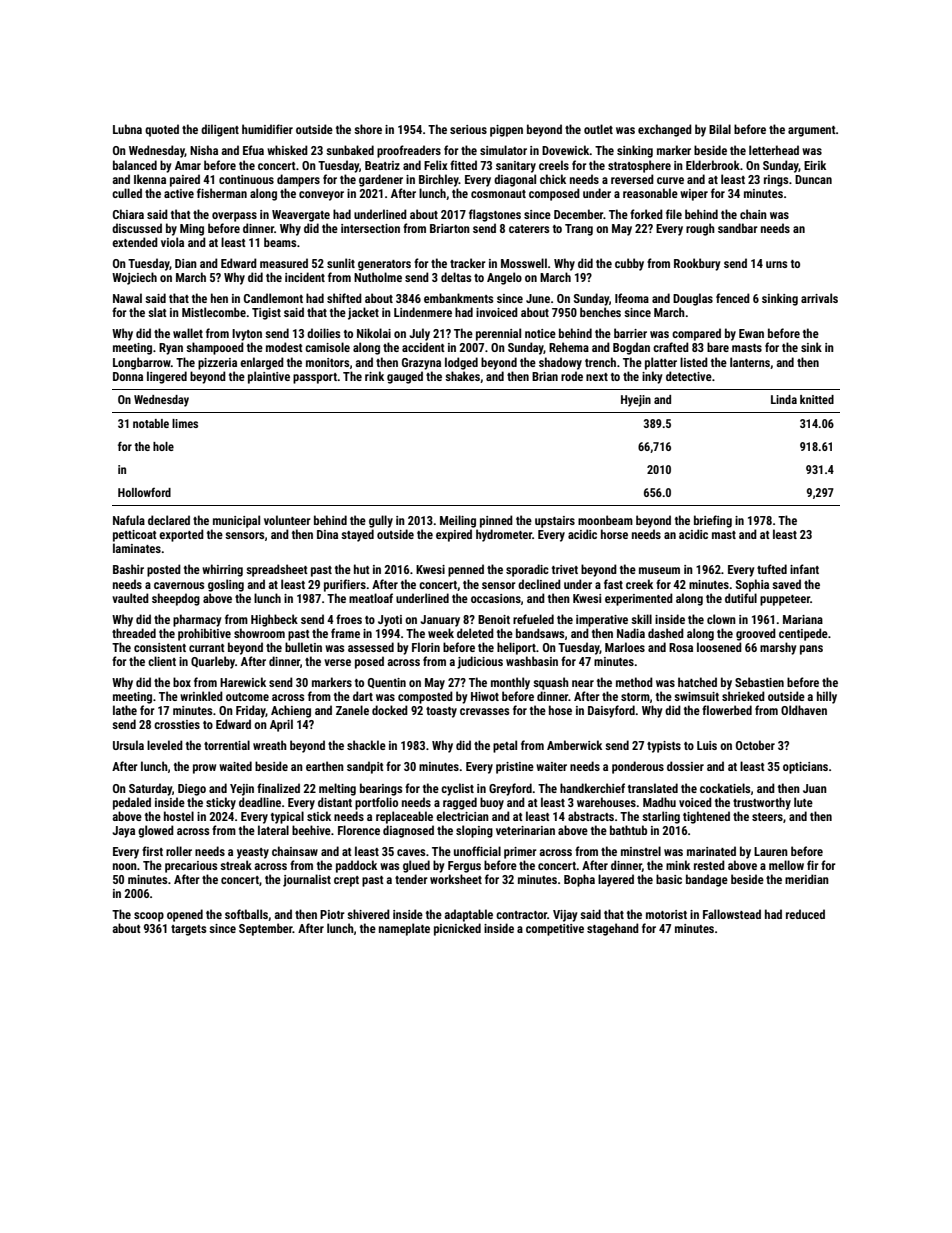  What do you see at coordinates (185, 423) in the screenshot?
I see `limes` at bounding box center [185, 423].
